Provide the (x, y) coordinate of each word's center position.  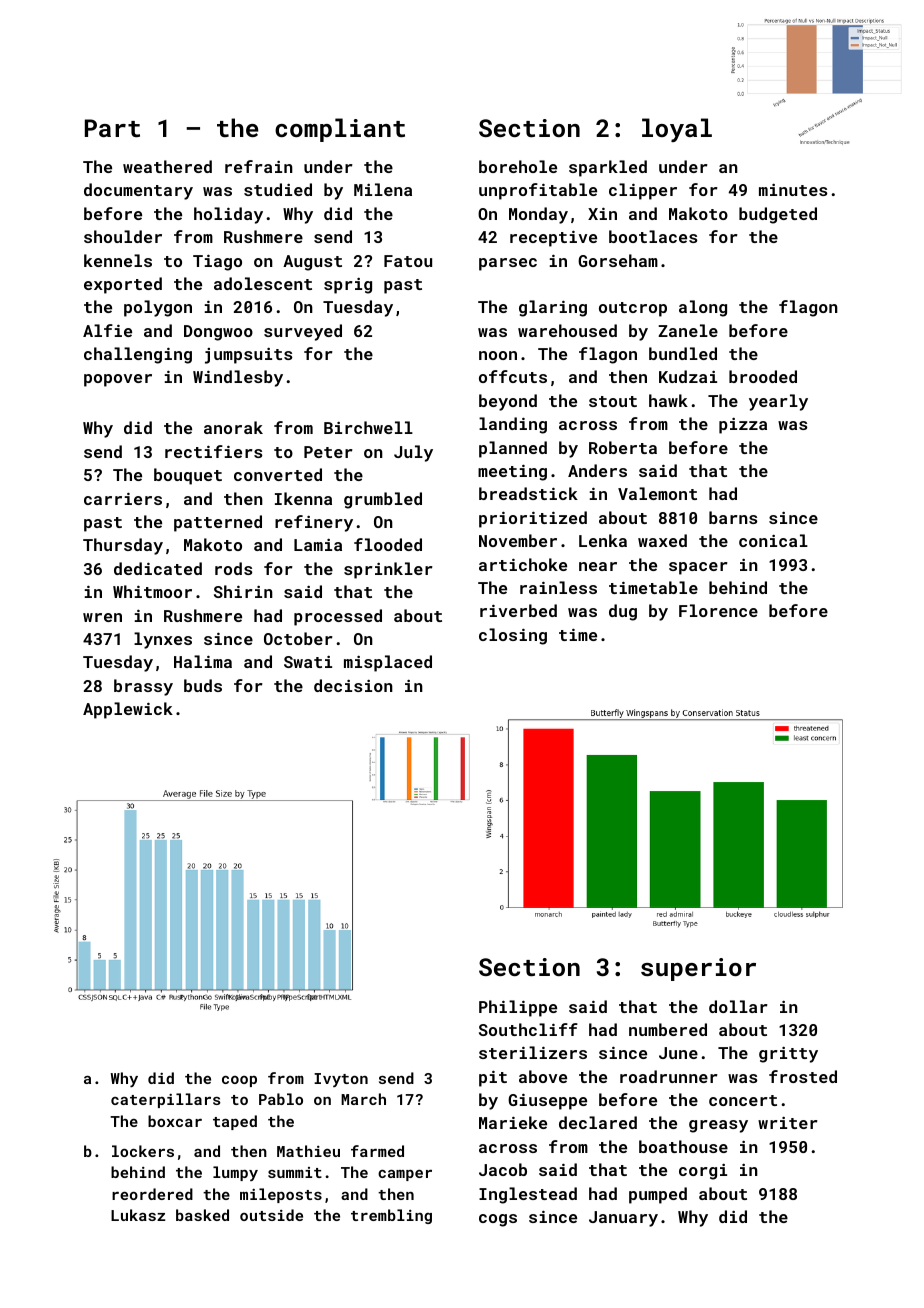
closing (513, 636)
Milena (383, 189)
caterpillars (166, 1100)
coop (239, 1081)
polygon (158, 308)
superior (698, 969)
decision (353, 685)
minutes (793, 190)
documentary (138, 191)
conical (773, 540)
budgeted (778, 215)
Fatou (408, 261)
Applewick (128, 710)
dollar (738, 1006)
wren (102, 617)
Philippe (518, 1008)
